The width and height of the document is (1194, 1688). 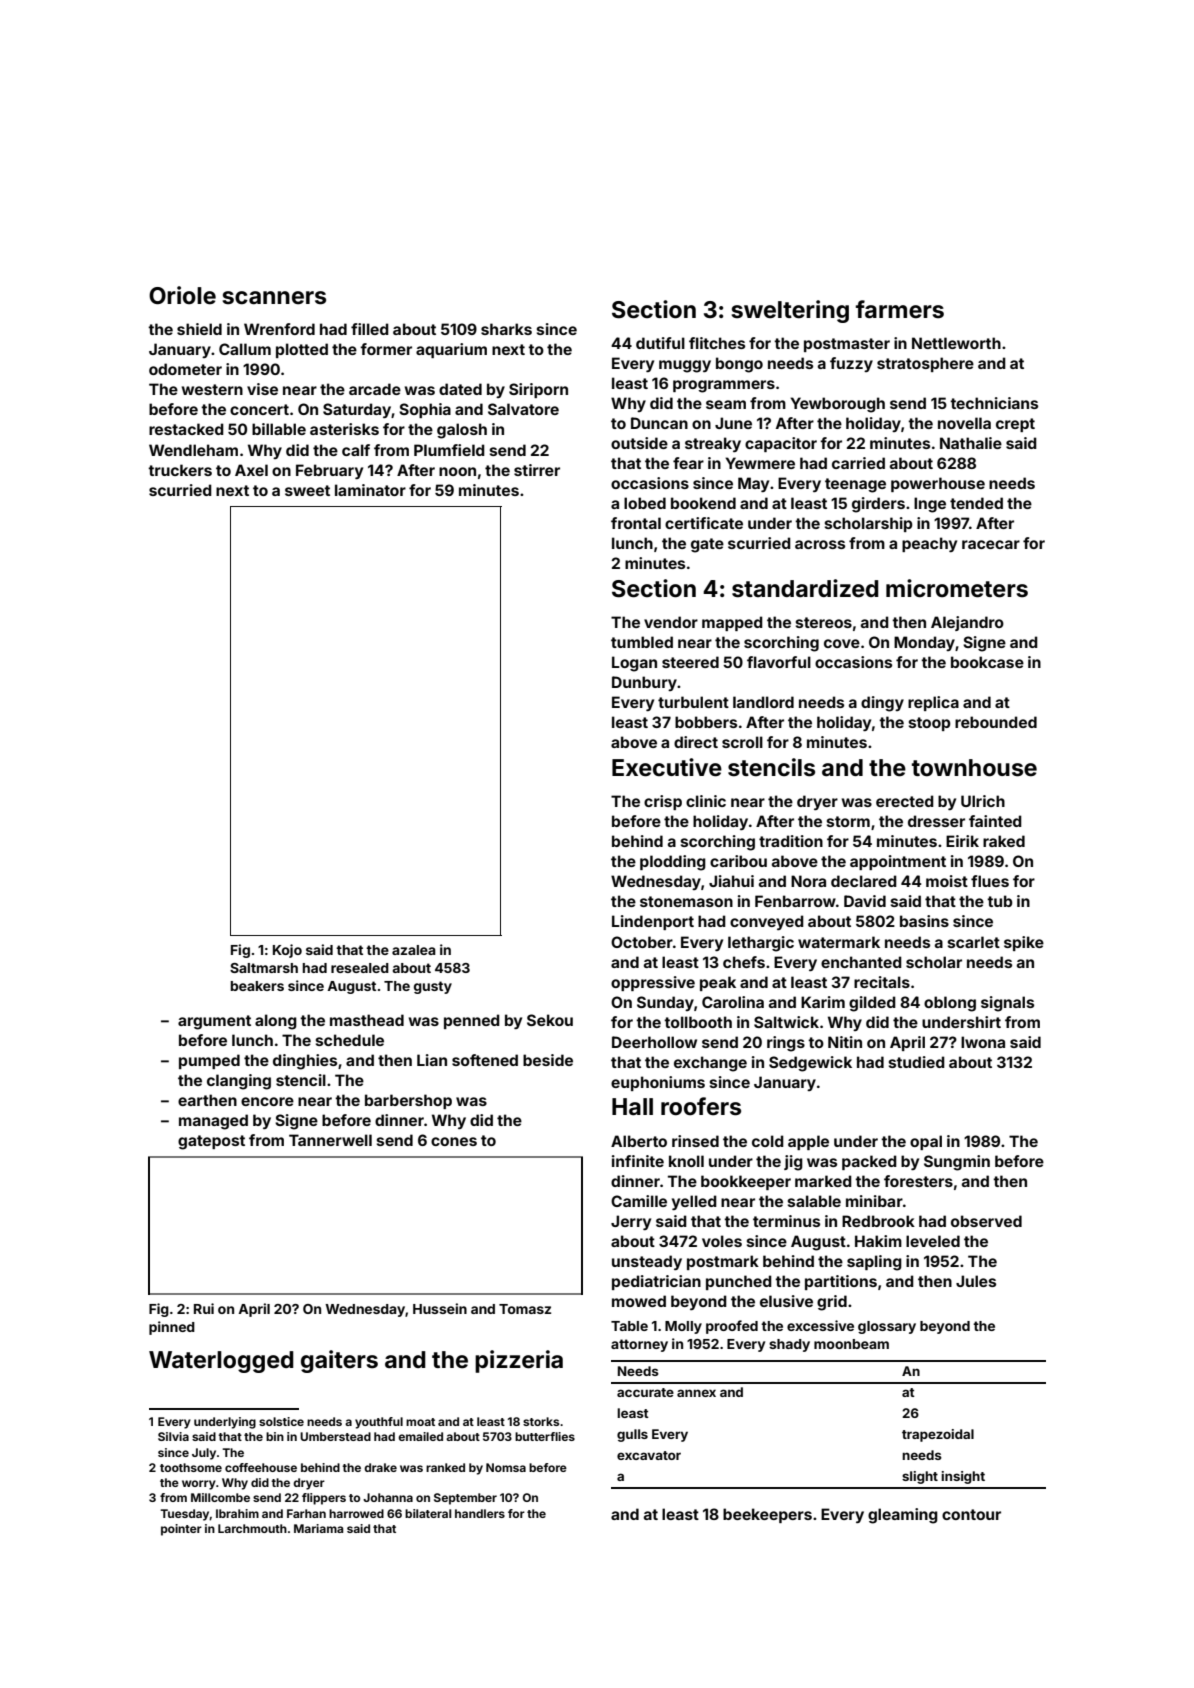 What do you see at coordinates (956, 343) in the document?
I see `Nettleworth` at bounding box center [956, 343].
